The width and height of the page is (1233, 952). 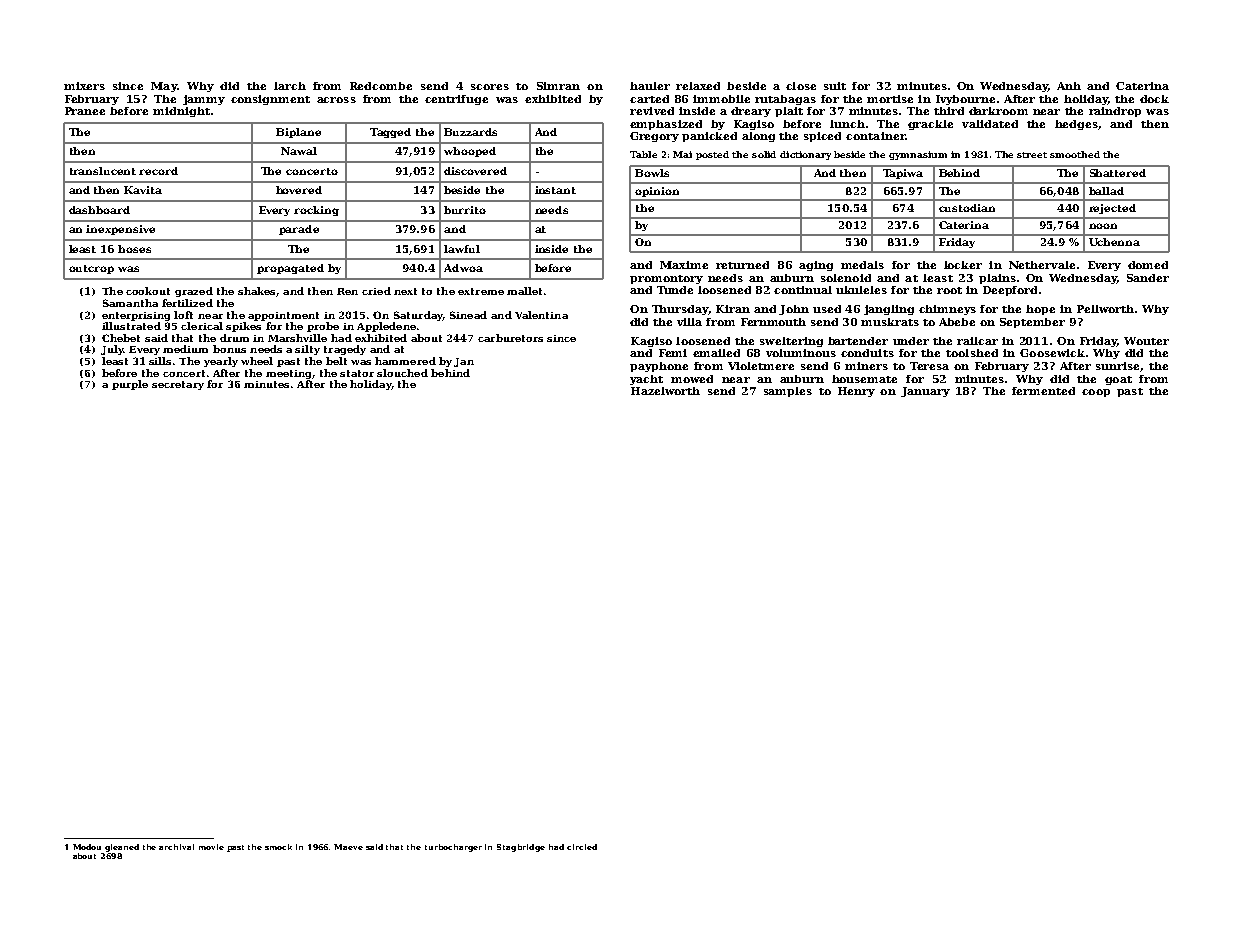 I want to click on rocking, so click(x=316, y=211).
